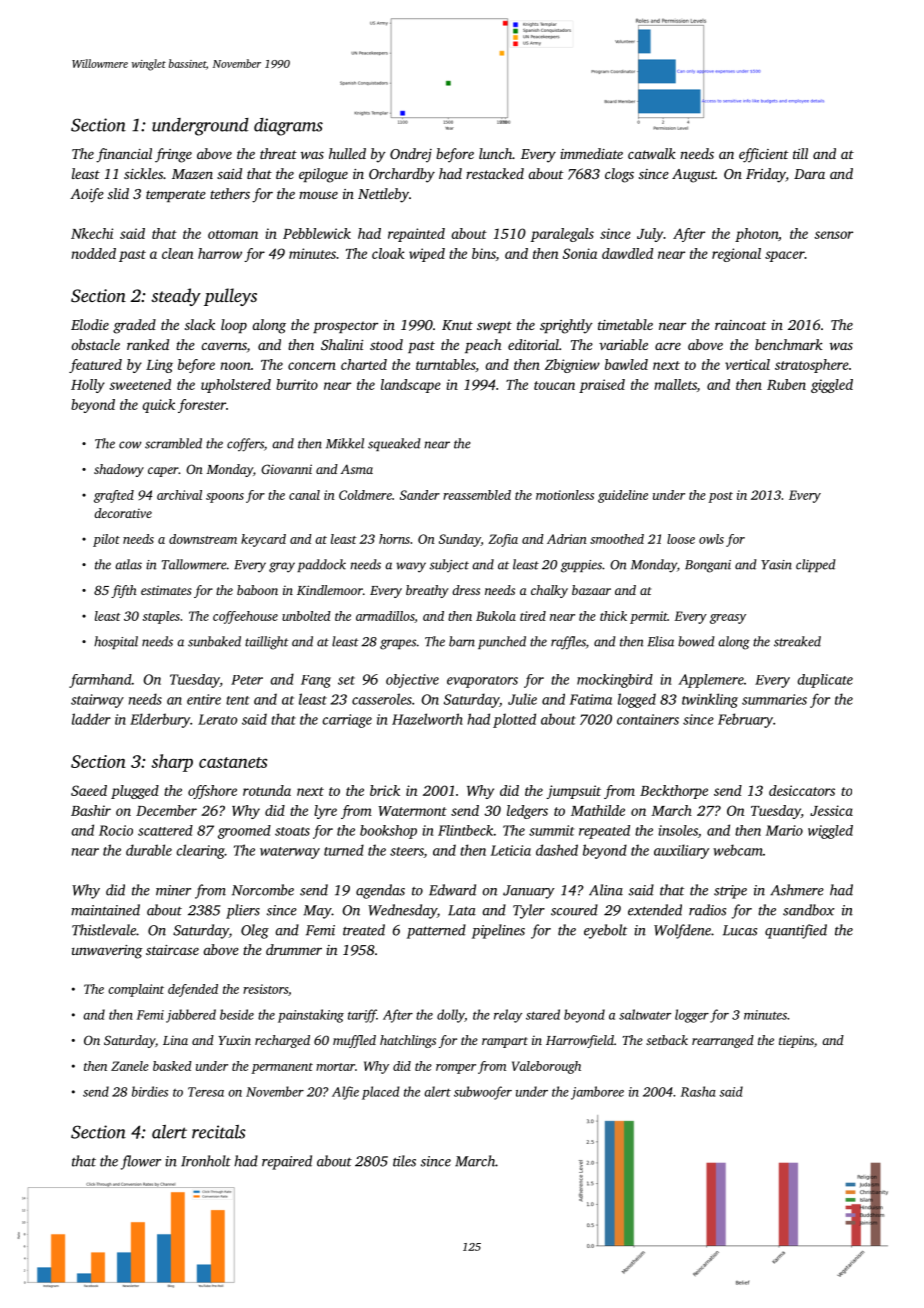  I want to click on tiepins, so click(796, 1041).
